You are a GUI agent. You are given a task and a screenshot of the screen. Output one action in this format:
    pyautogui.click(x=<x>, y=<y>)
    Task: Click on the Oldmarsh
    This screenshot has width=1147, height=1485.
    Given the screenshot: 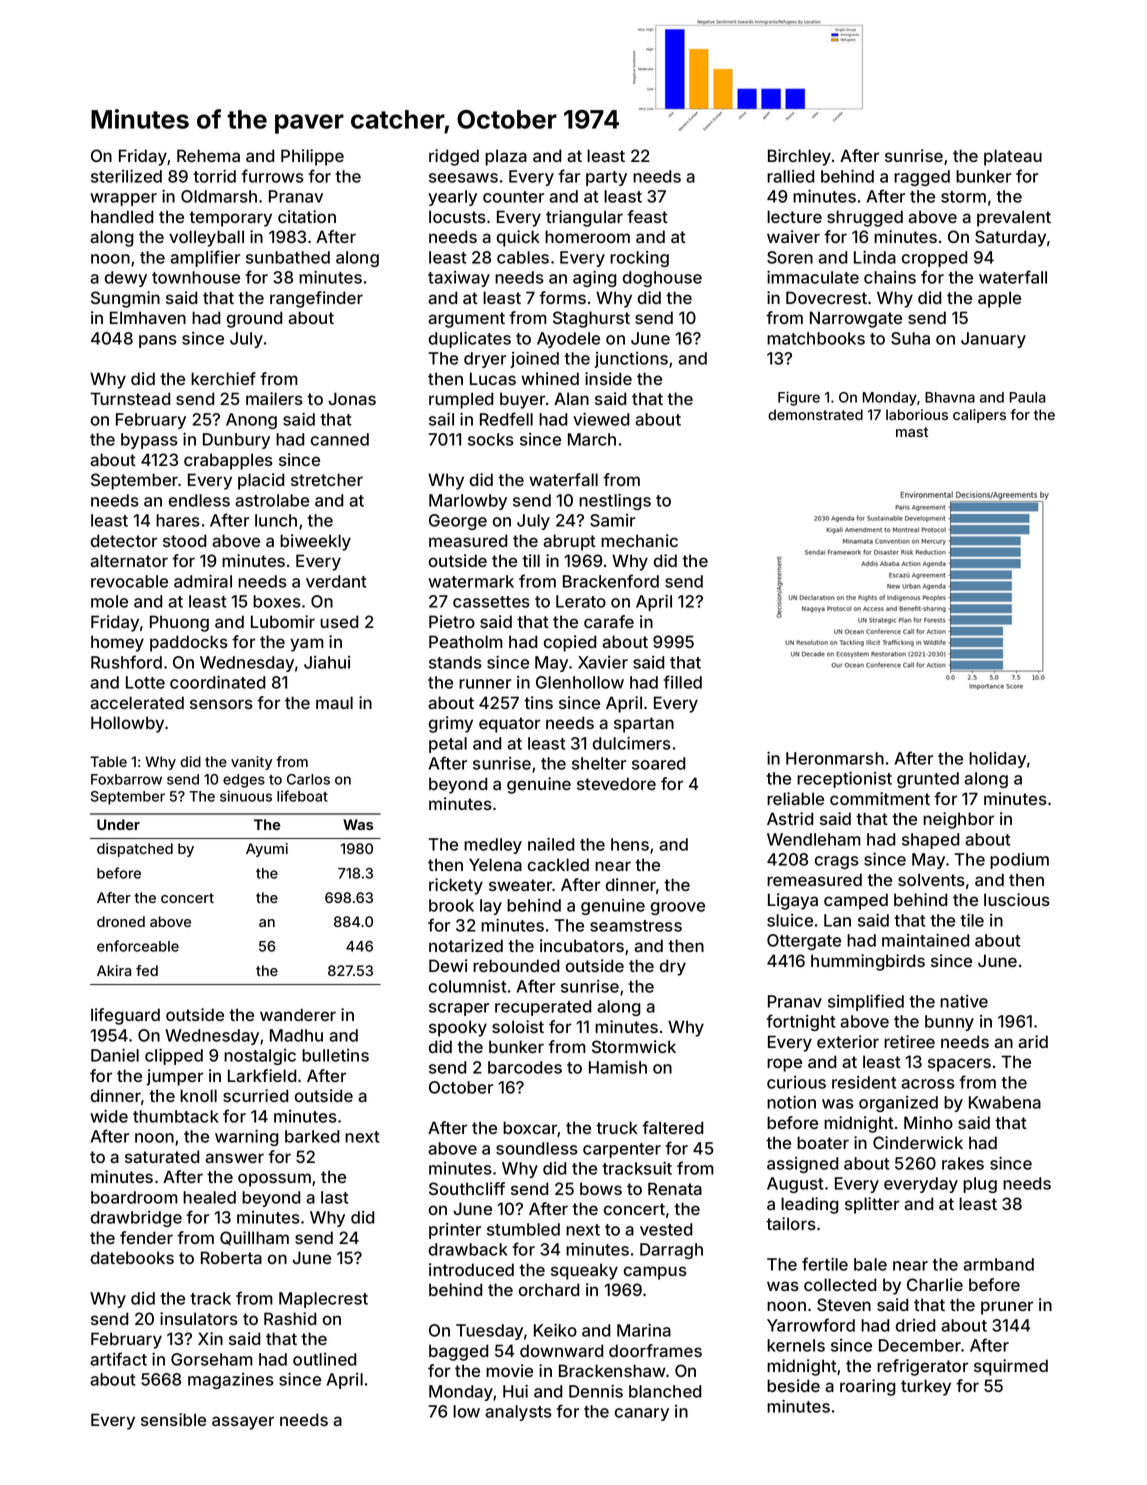 What is the action you would take?
    pyautogui.click(x=219, y=196)
